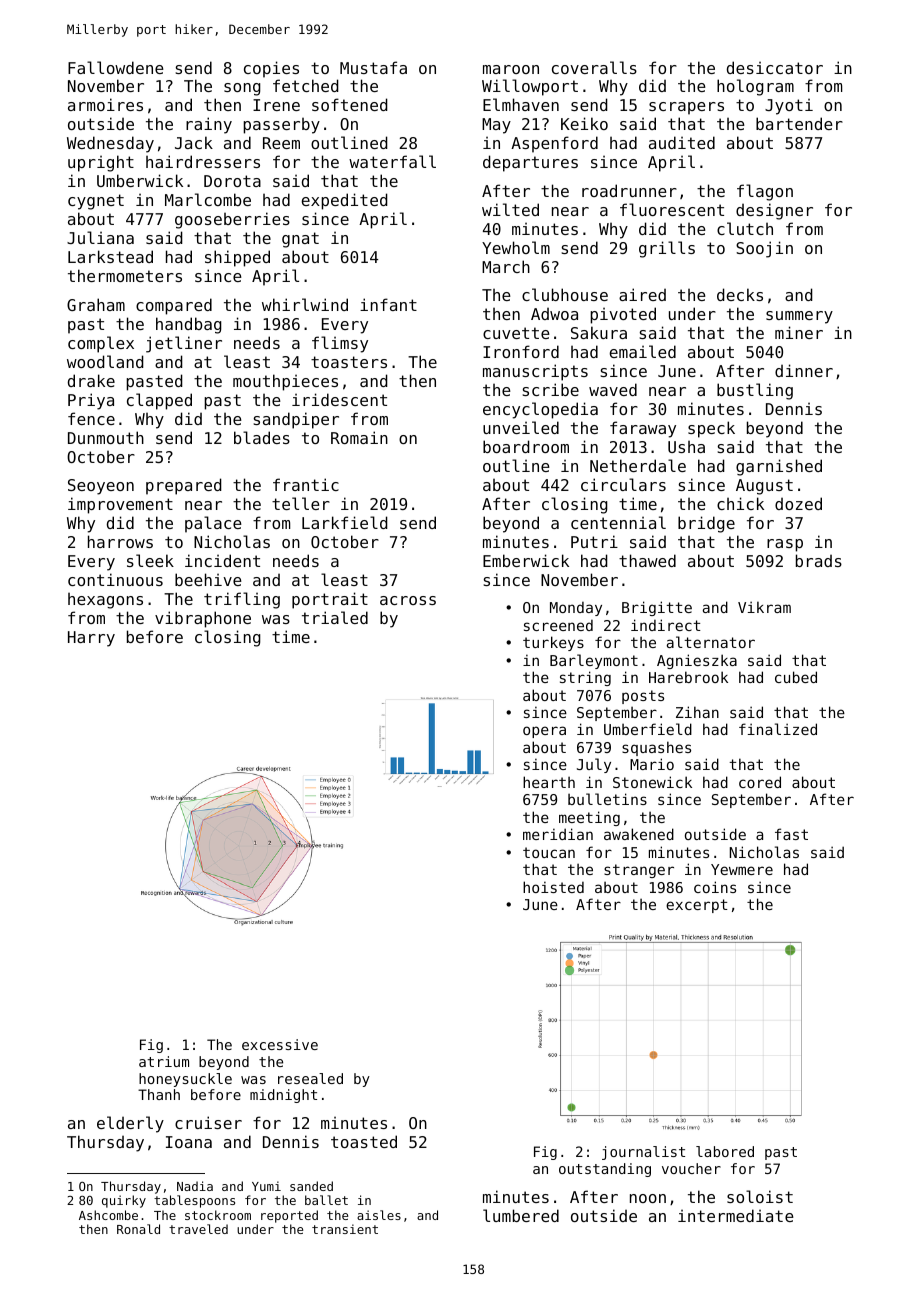 The image size is (924, 1314). What do you see at coordinates (96, 202) in the screenshot?
I see `cygnet` at bounding box center [96, 202].
